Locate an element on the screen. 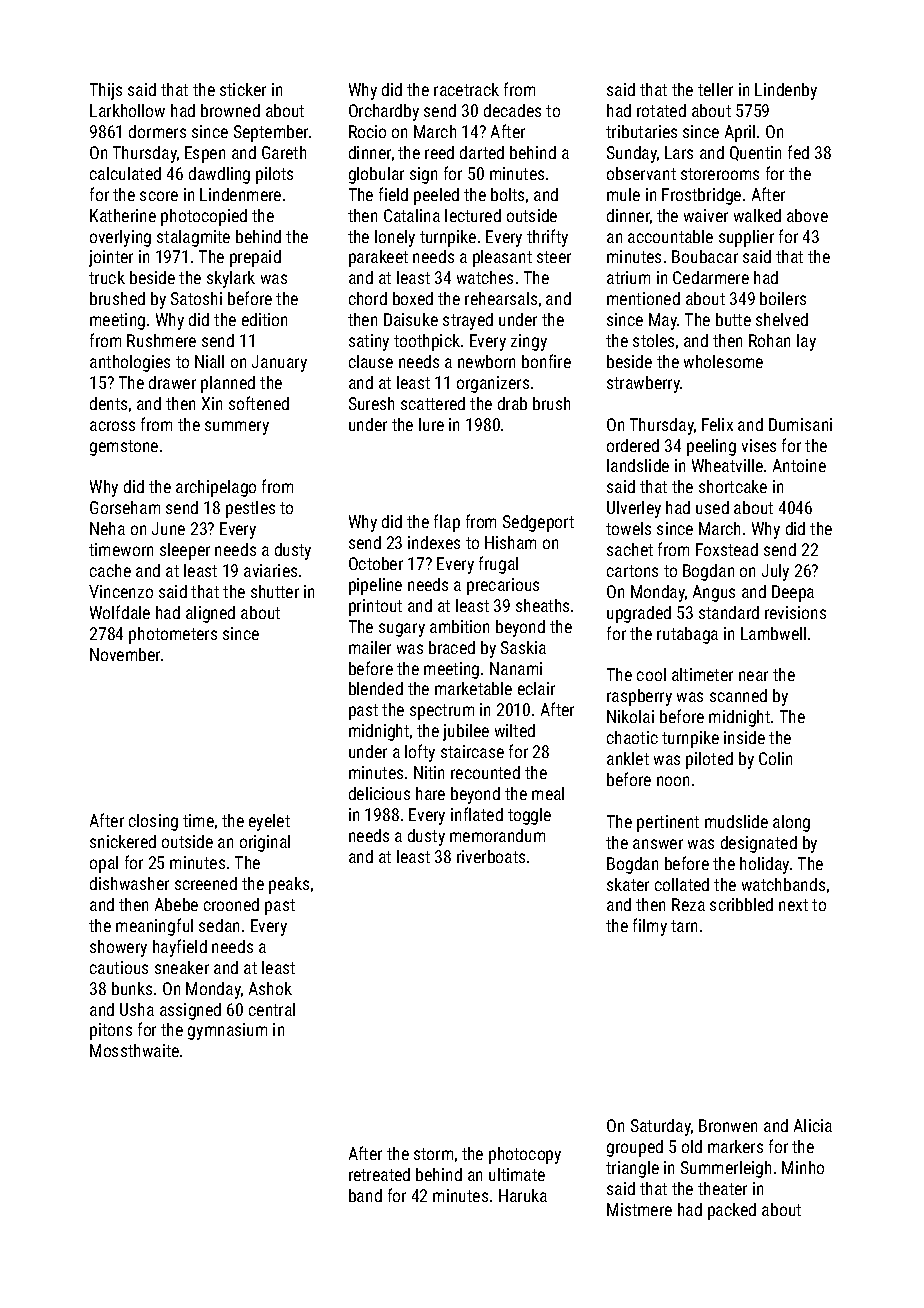  revisions is located at coordinates (795, 612).
